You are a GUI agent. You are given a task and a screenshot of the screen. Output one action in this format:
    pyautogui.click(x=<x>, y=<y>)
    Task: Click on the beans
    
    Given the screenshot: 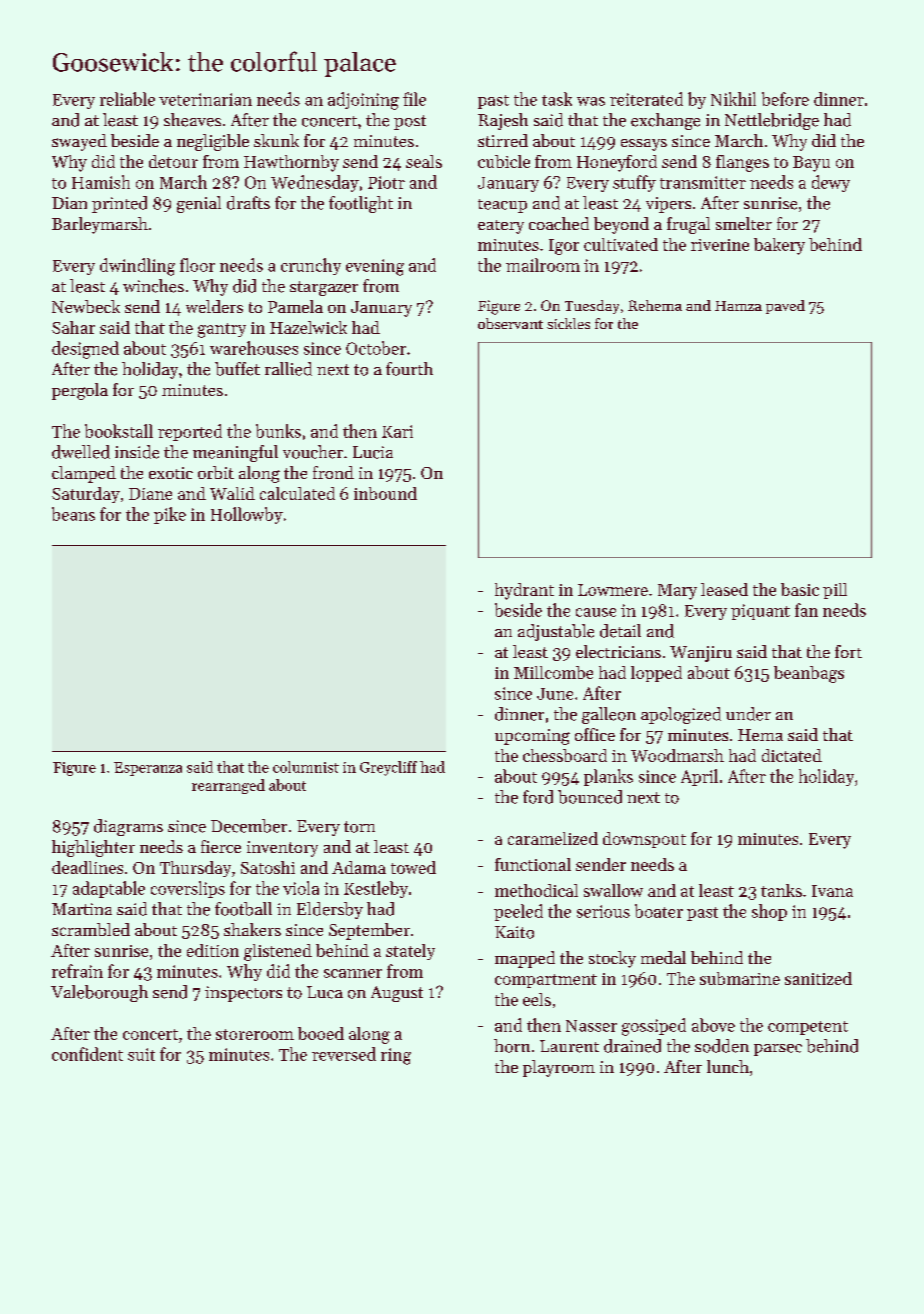 What is the action you would take?
    pyautogui.click(x=73, y=514)
